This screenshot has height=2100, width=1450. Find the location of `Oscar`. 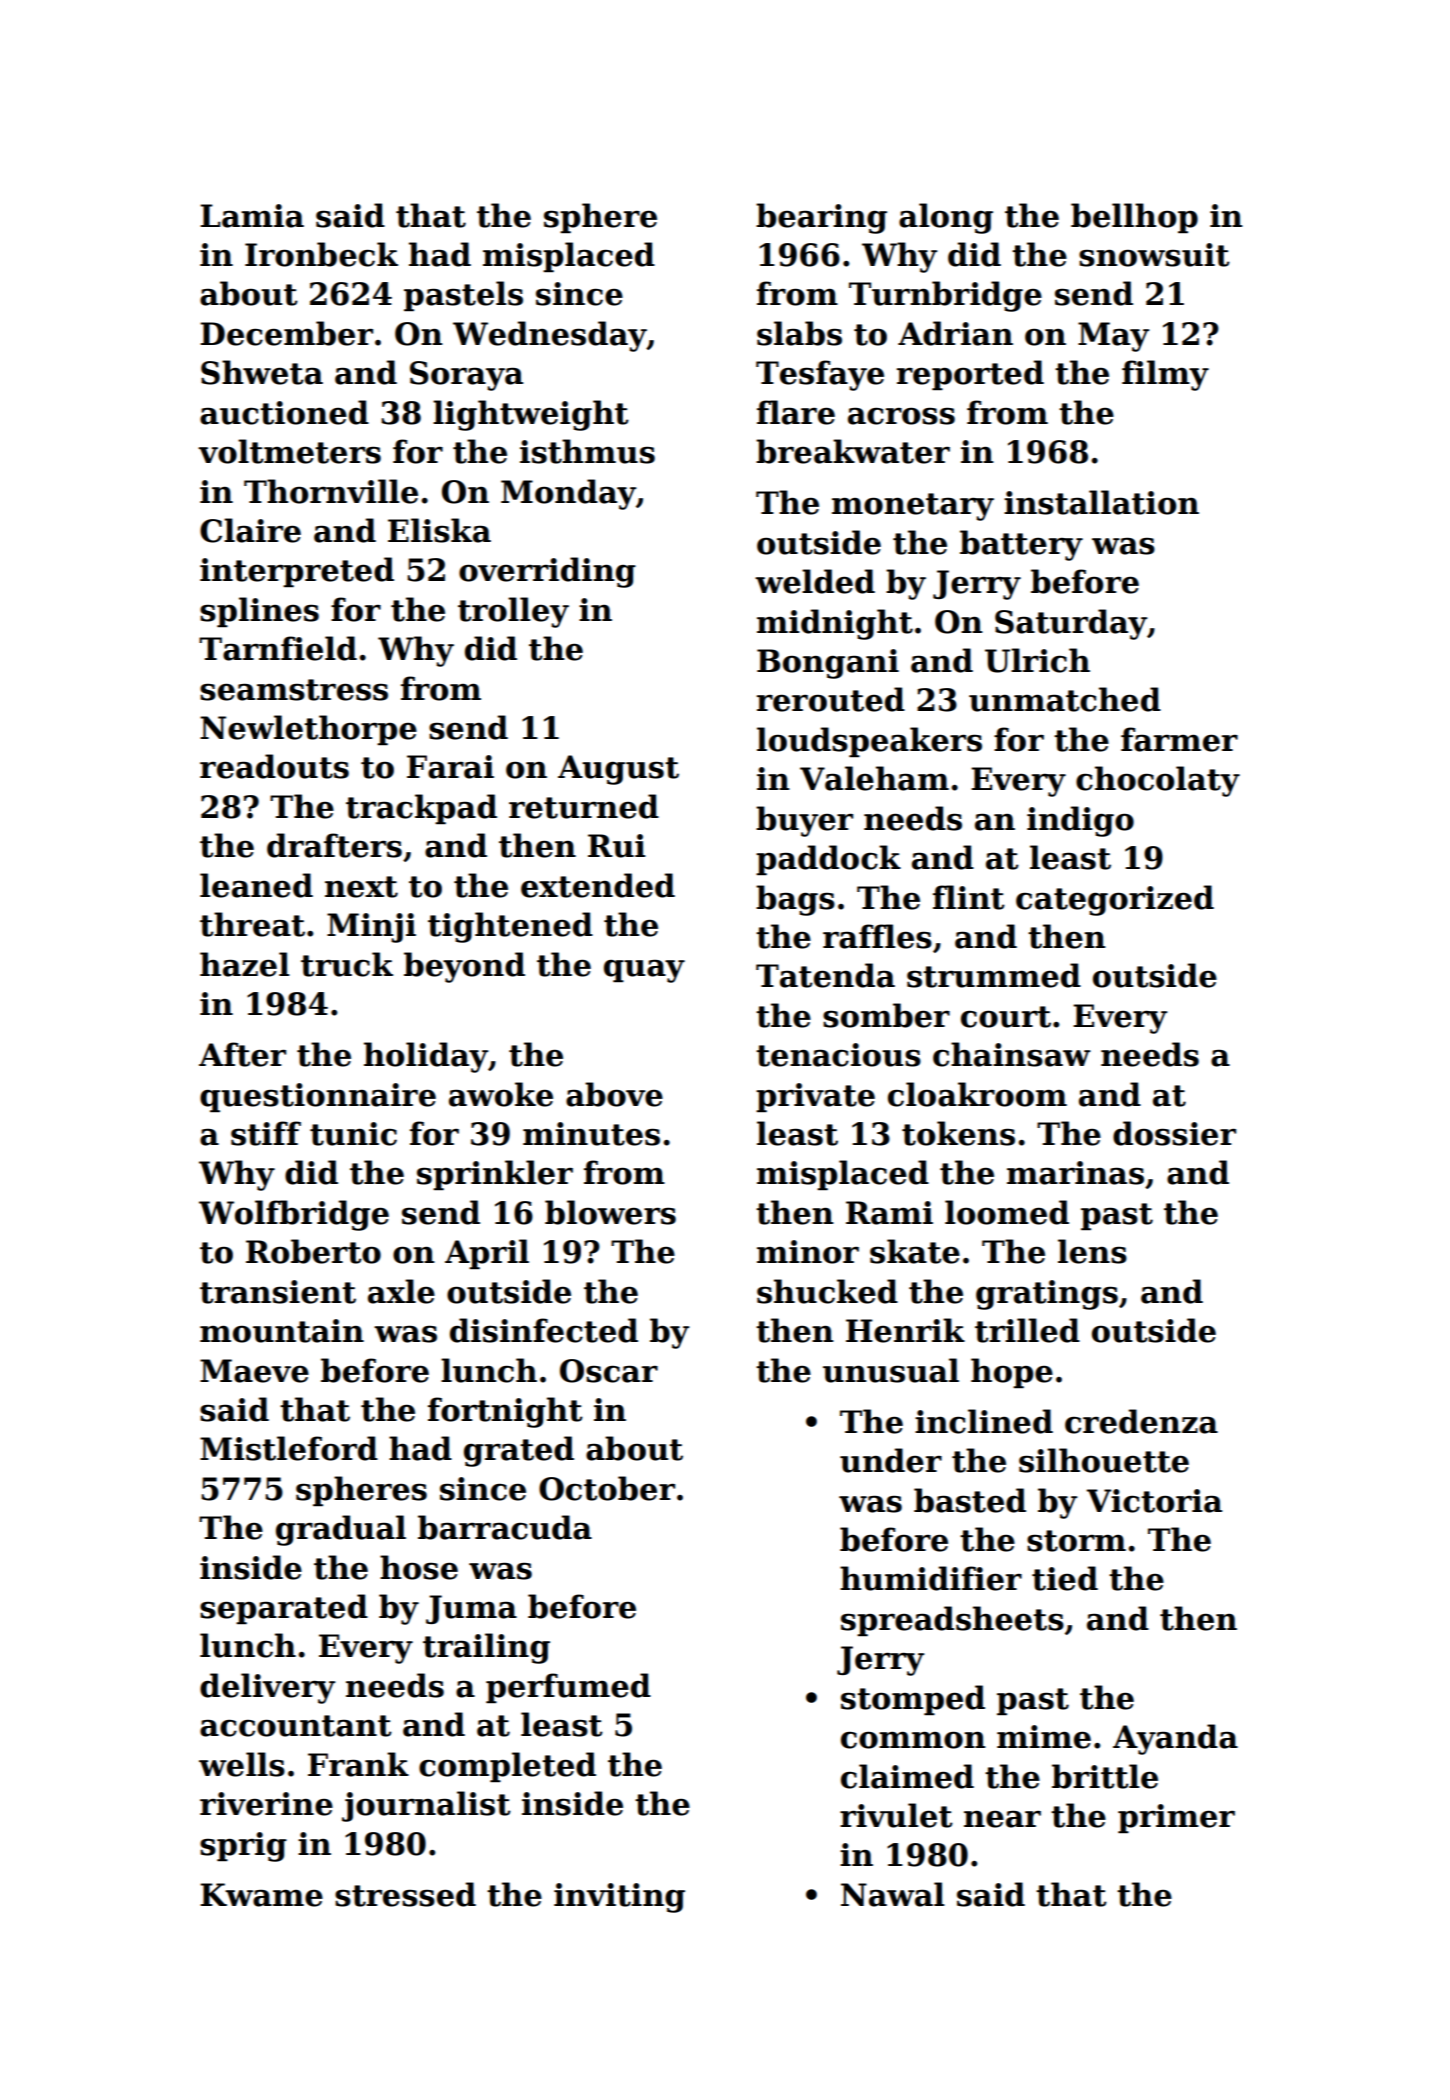

Oscar is located at coordinates (609, 1371).
